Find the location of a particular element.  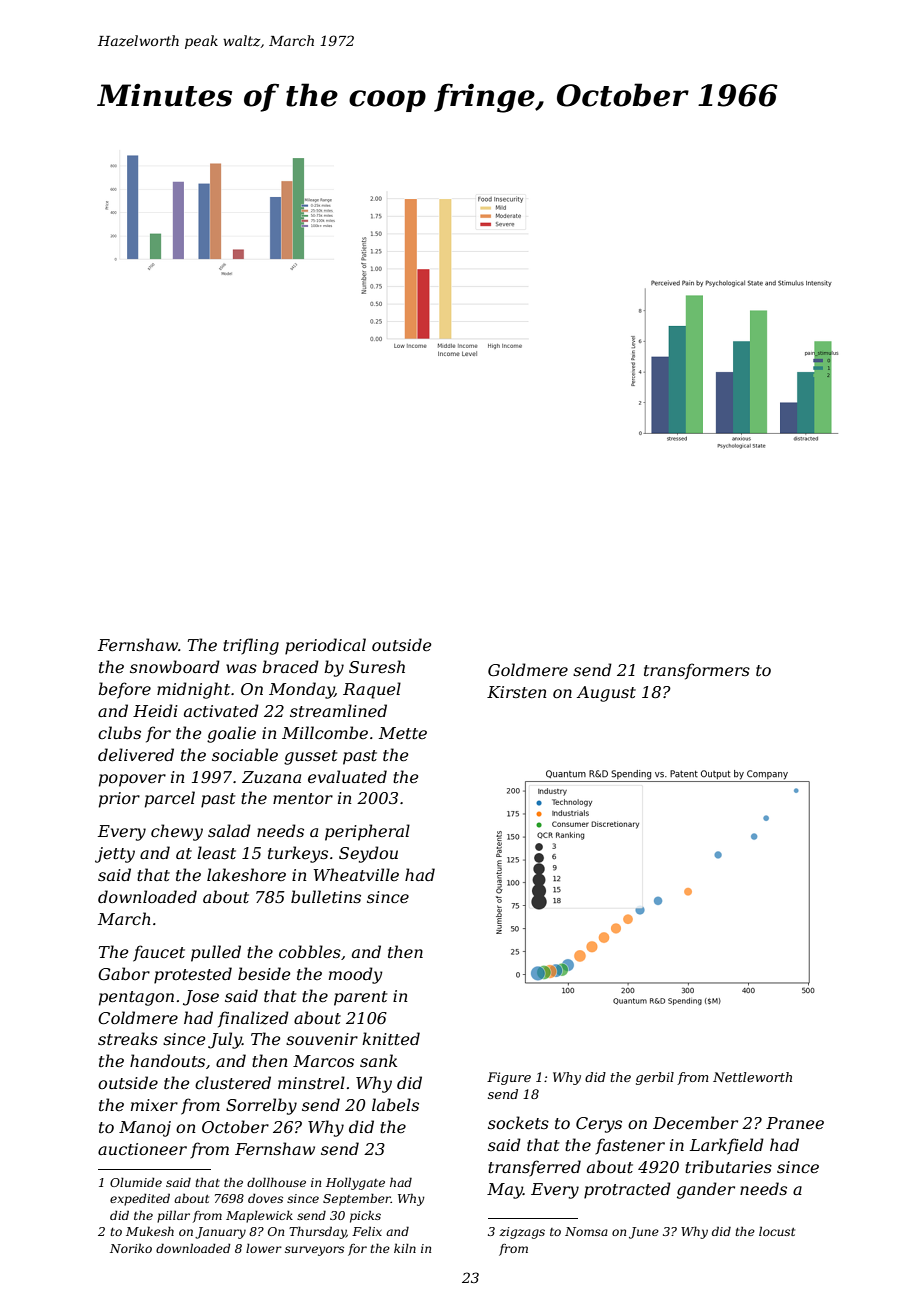

jetty is located at coordinates (115, 855).
